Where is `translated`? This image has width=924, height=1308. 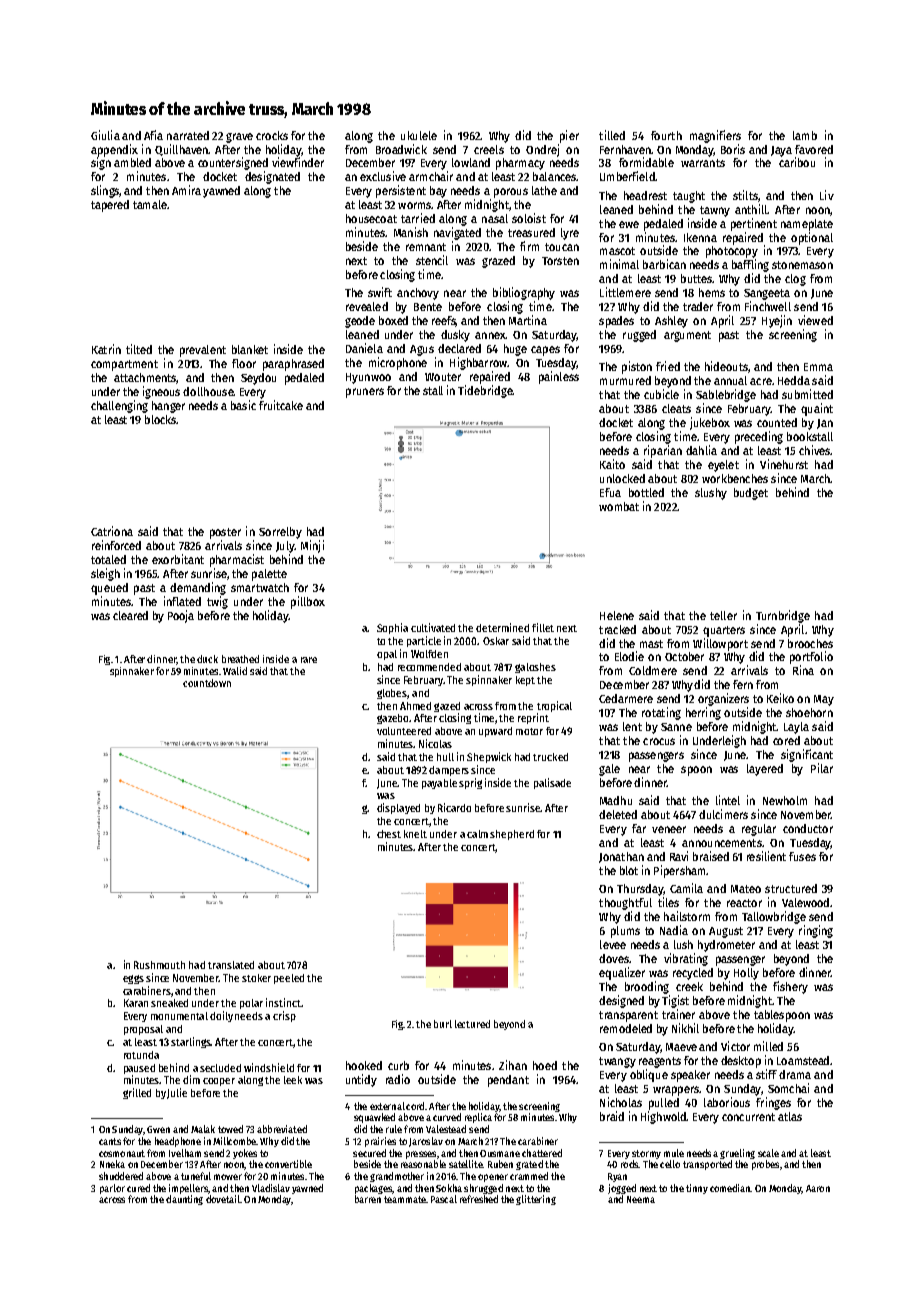 translated is located at coordinates (231, 965).
